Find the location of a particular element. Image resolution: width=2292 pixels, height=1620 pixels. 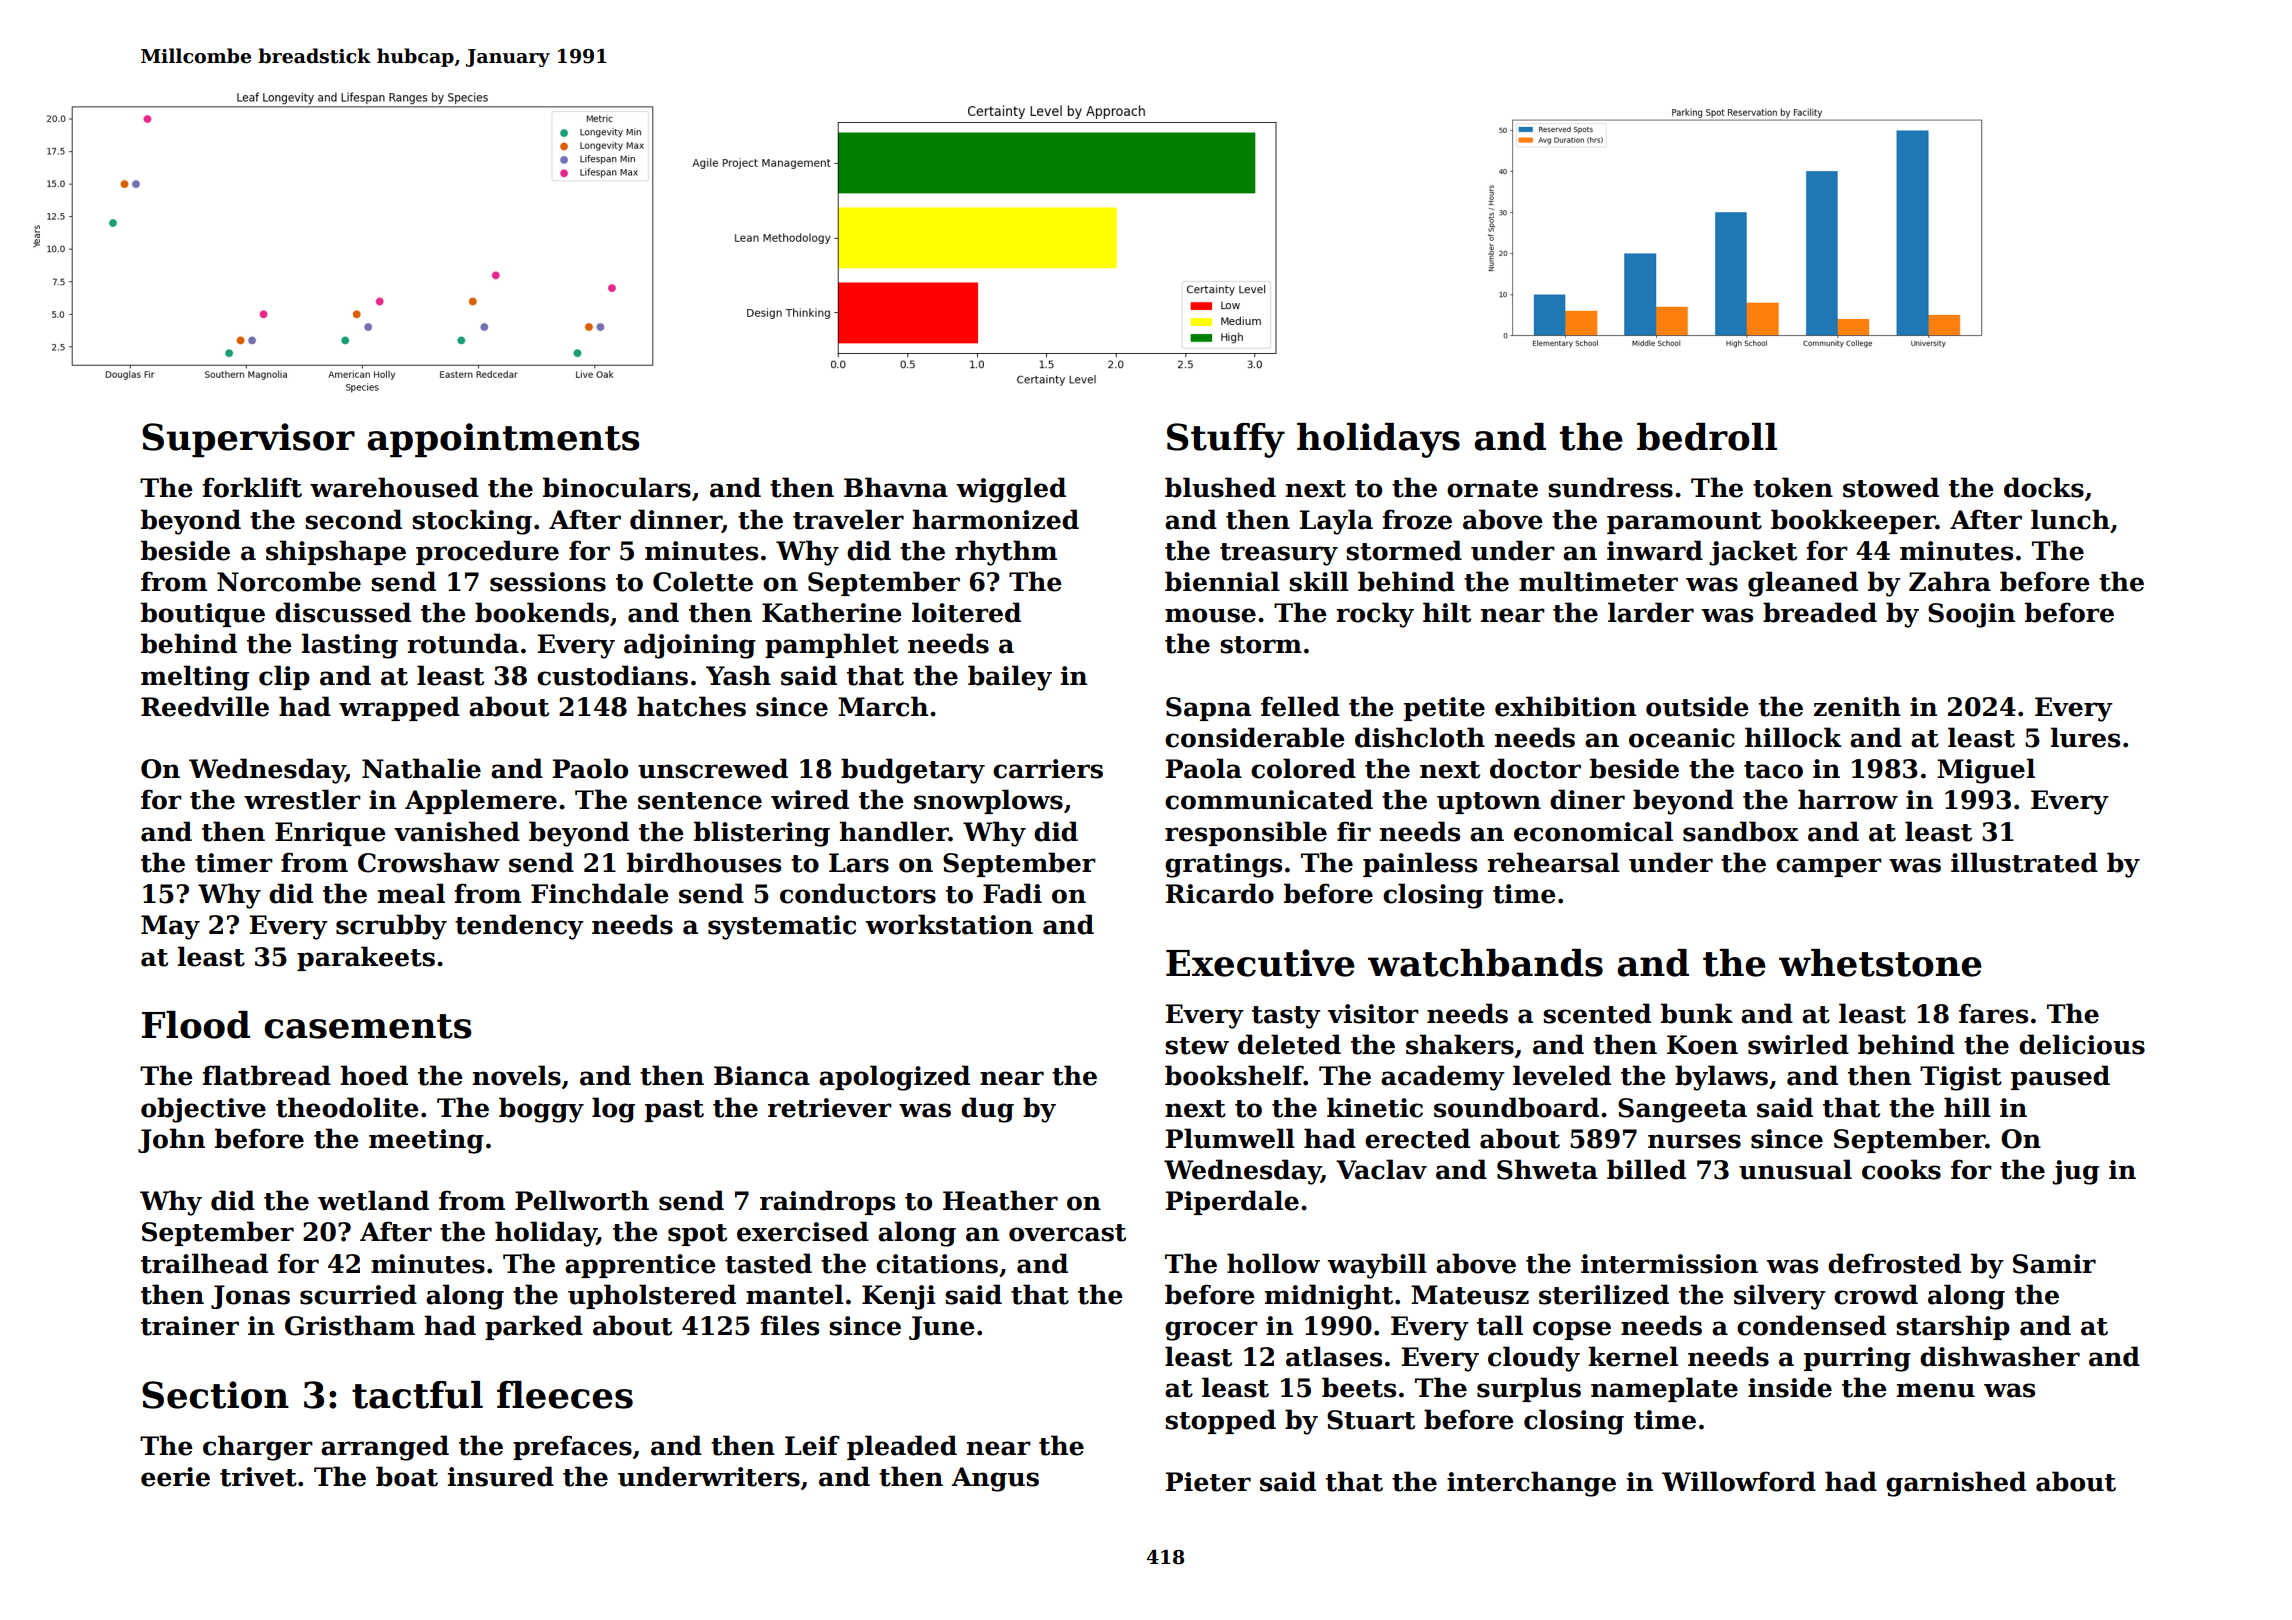

Mateusz is located at coordinates (1470, 1295).
